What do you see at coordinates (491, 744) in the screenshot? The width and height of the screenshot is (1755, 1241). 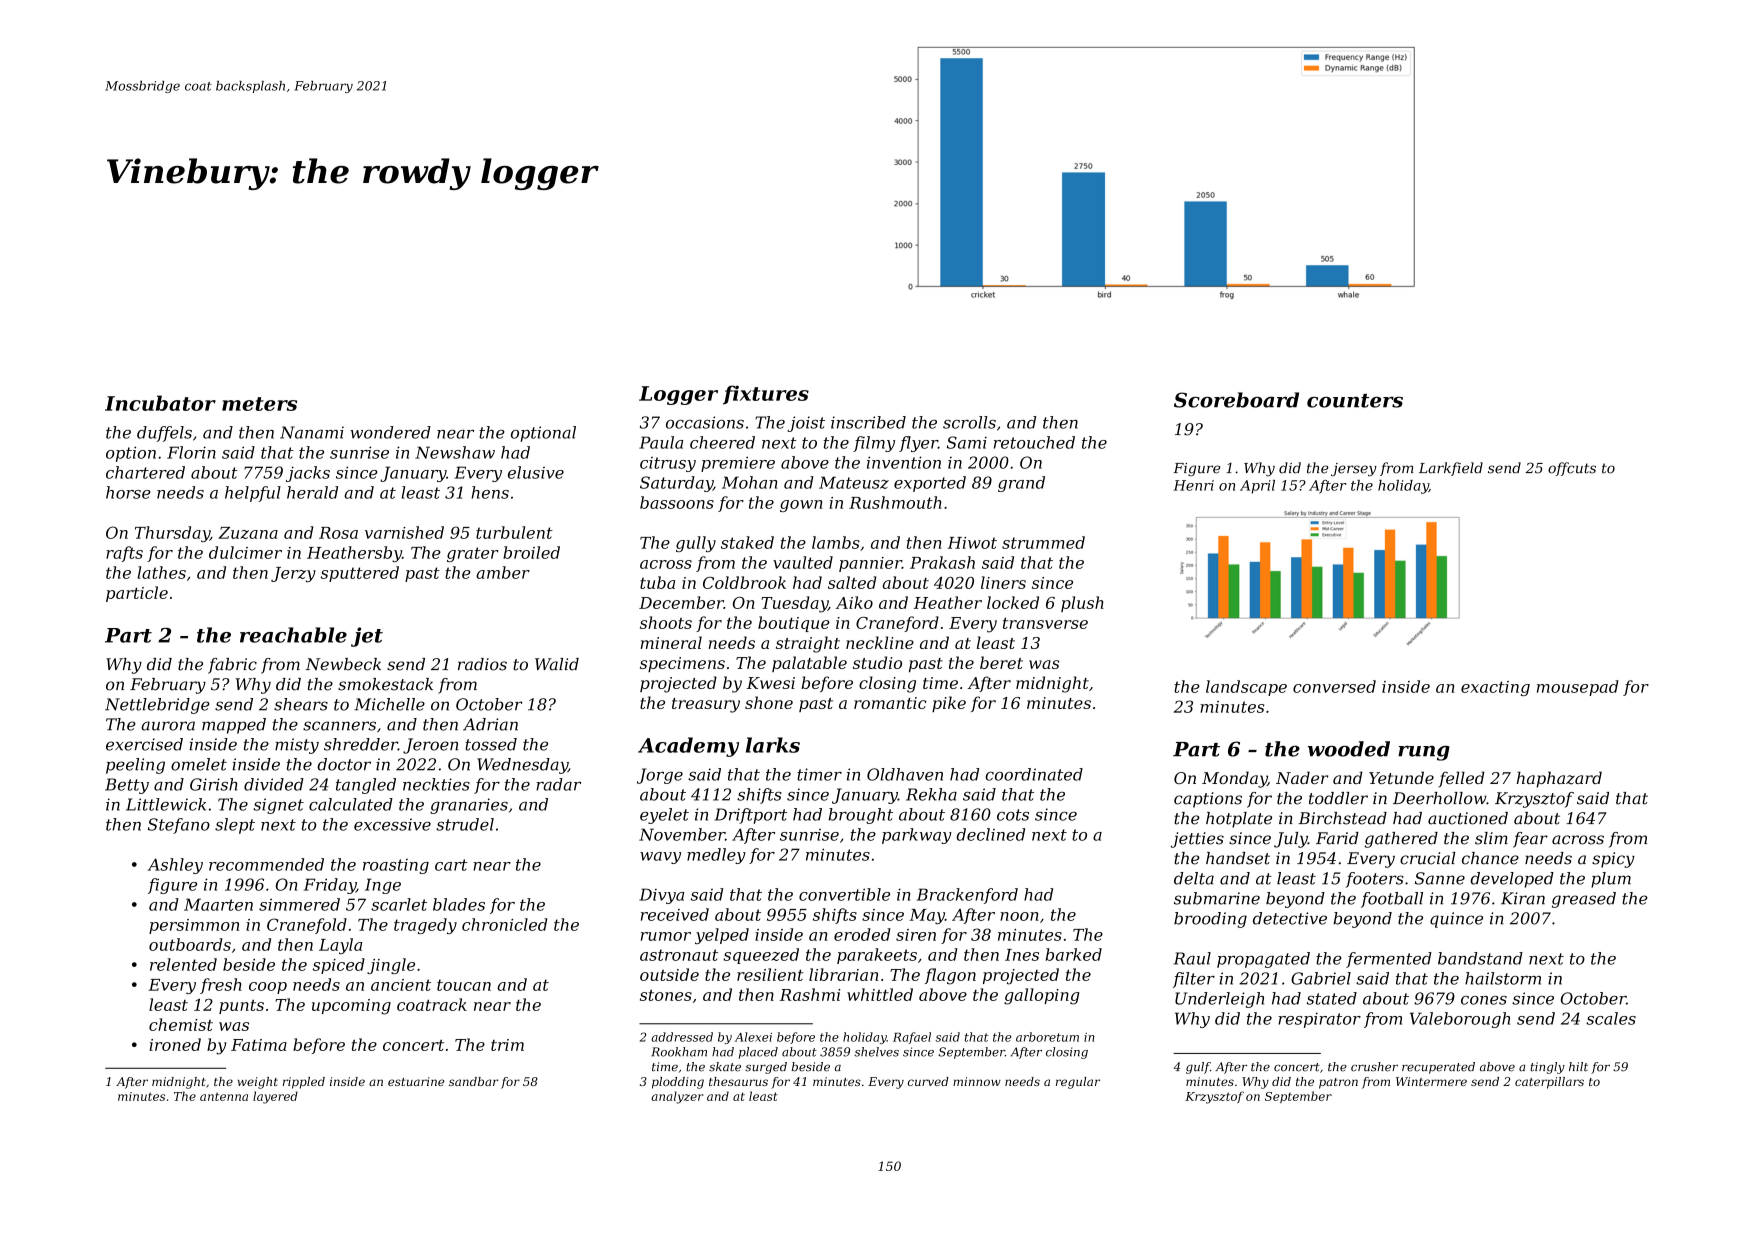 I see `tossed` at bounding box center [491, 744].
